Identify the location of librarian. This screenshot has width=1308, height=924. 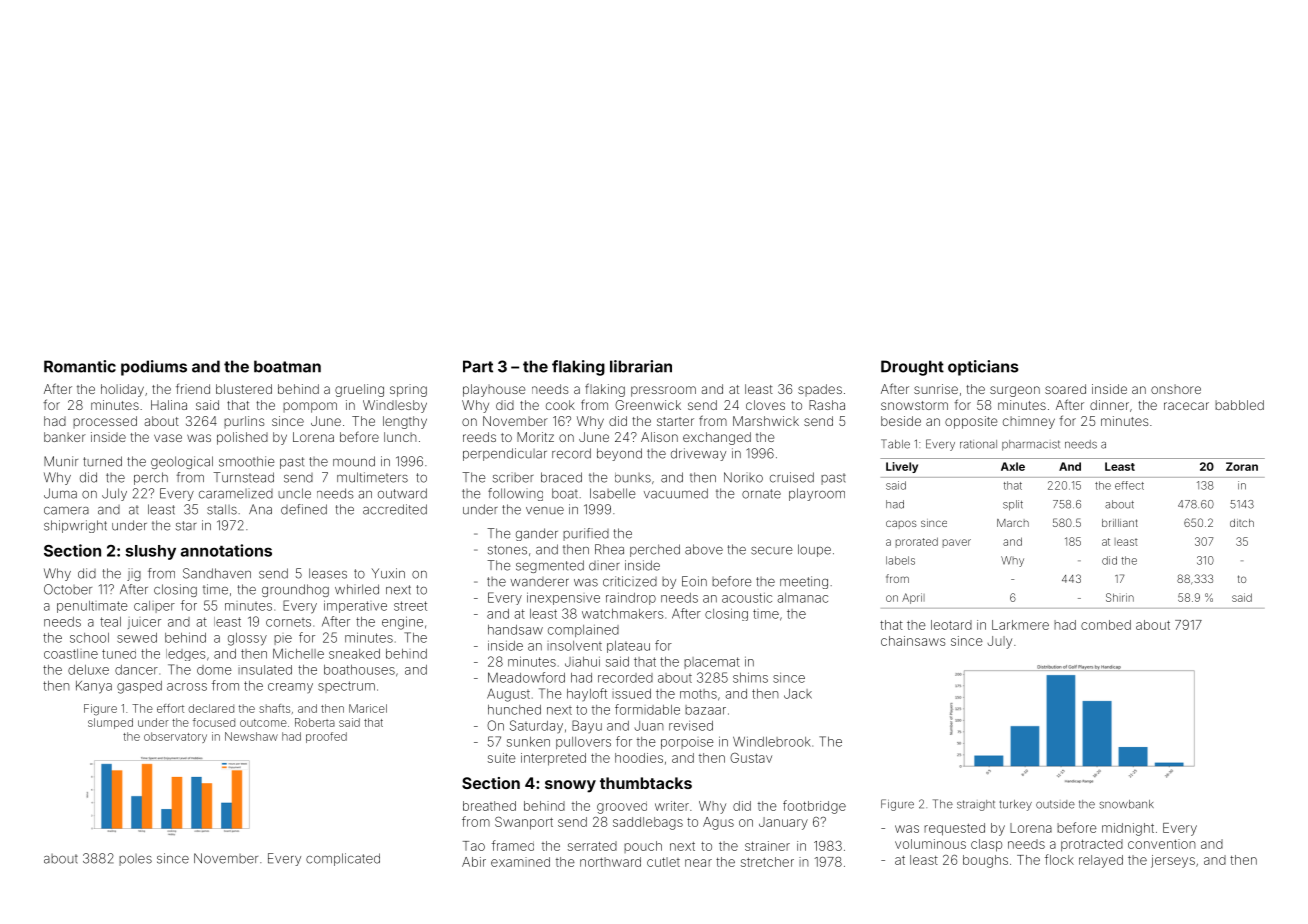
(641, 366).
